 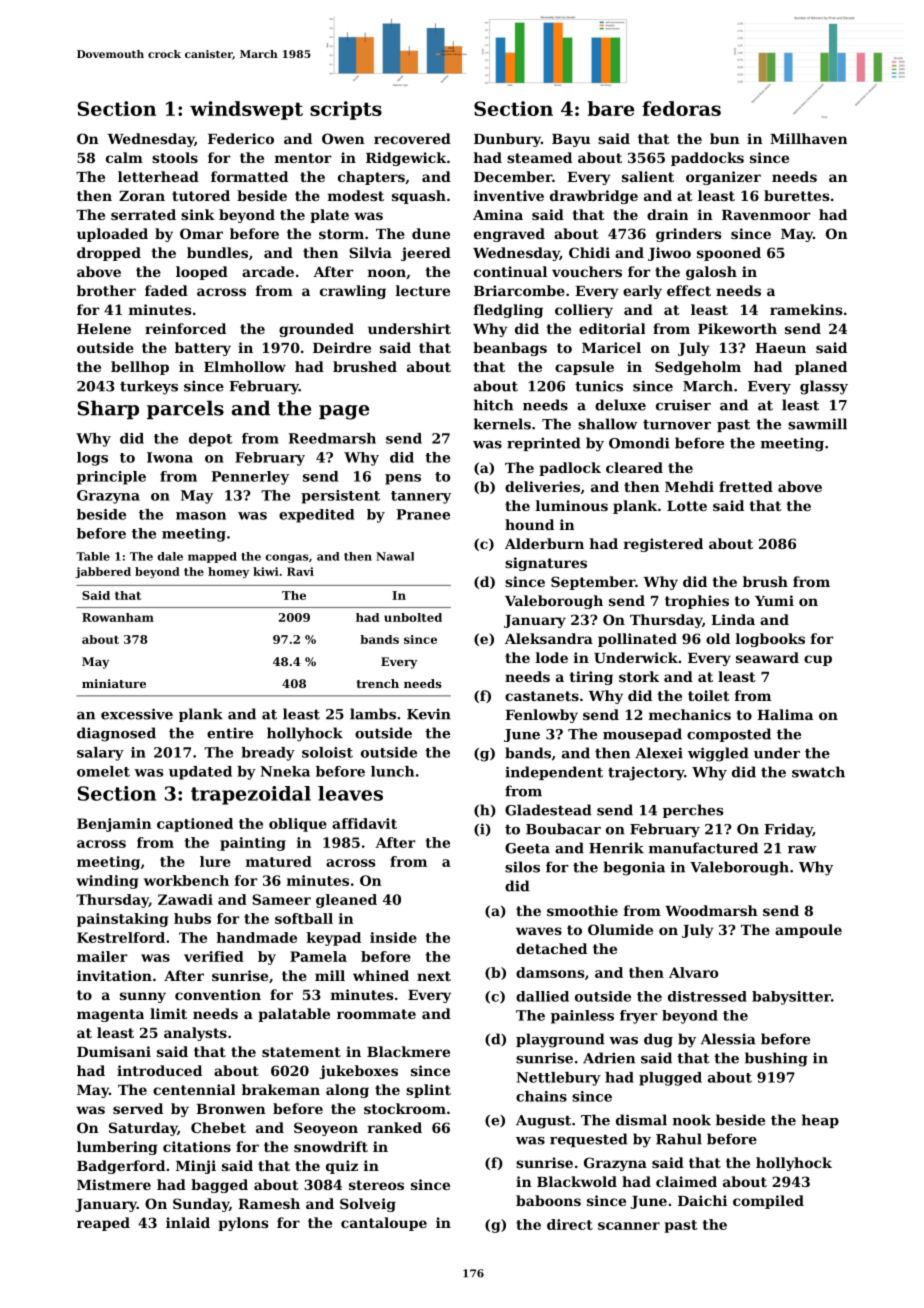 What do you see at coordinates (421, 497) in the screenshot?
I see `tannery` at bounding box center [421, 497].
